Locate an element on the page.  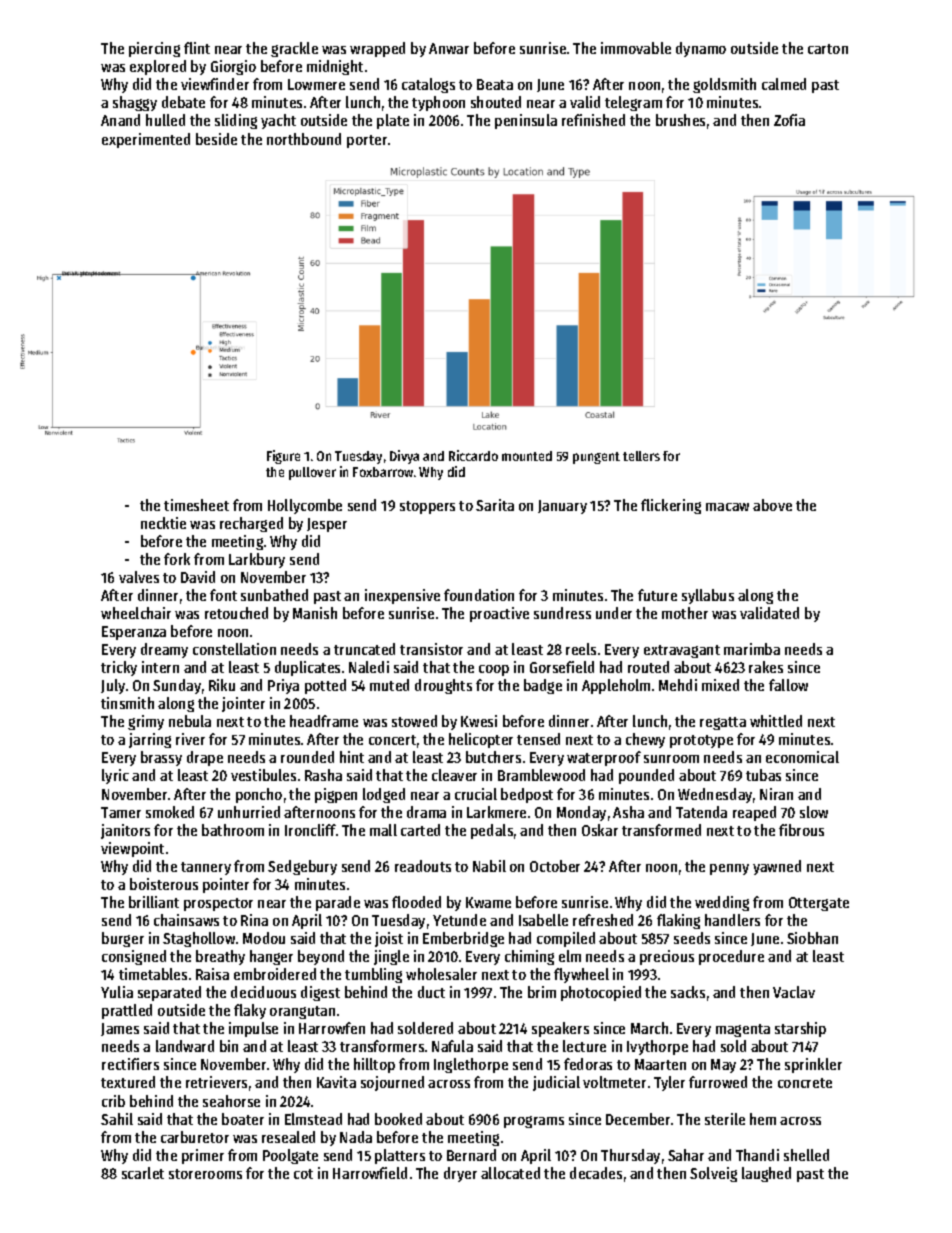
pullover is located at coordinates (312, 473).
